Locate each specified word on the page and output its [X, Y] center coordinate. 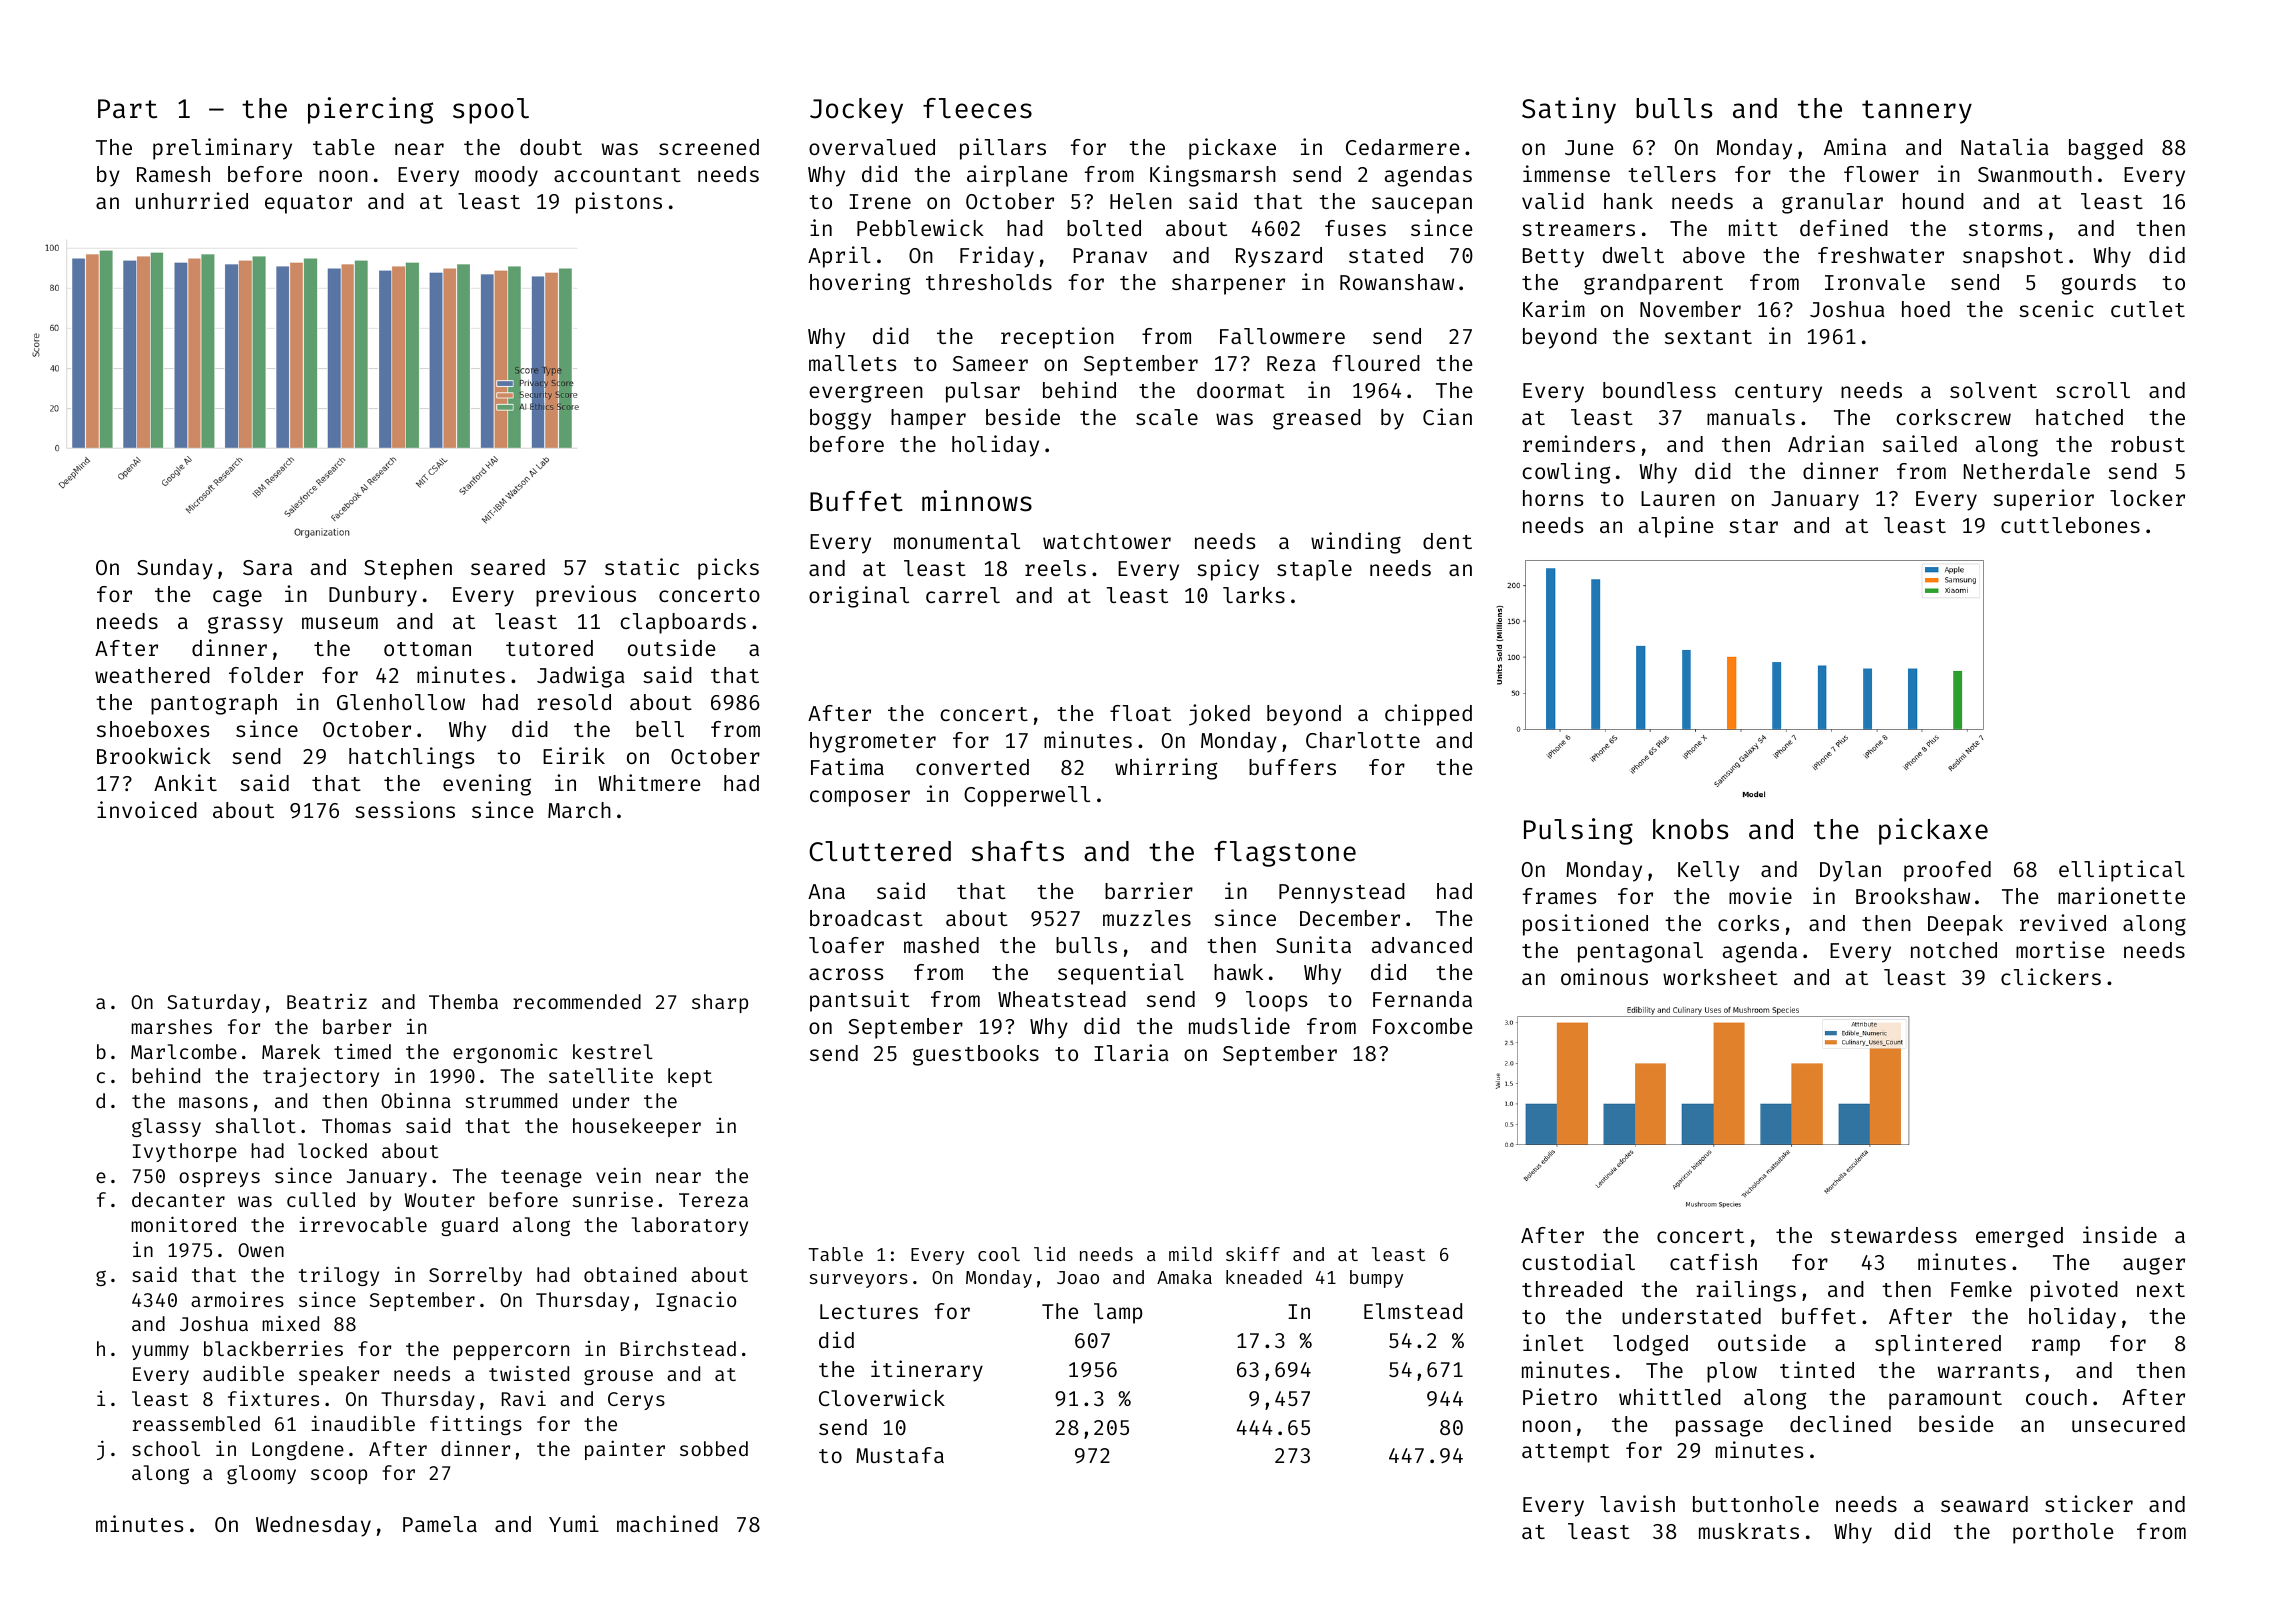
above [1714, 255]
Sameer [990, 363]
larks [1254, 595]
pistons [619, 203]
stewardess [1894, 1235]
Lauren [1678, 498]
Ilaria [1131, 1052]
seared [508, 567]
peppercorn [511, 1352]
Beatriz [327, 1001]
